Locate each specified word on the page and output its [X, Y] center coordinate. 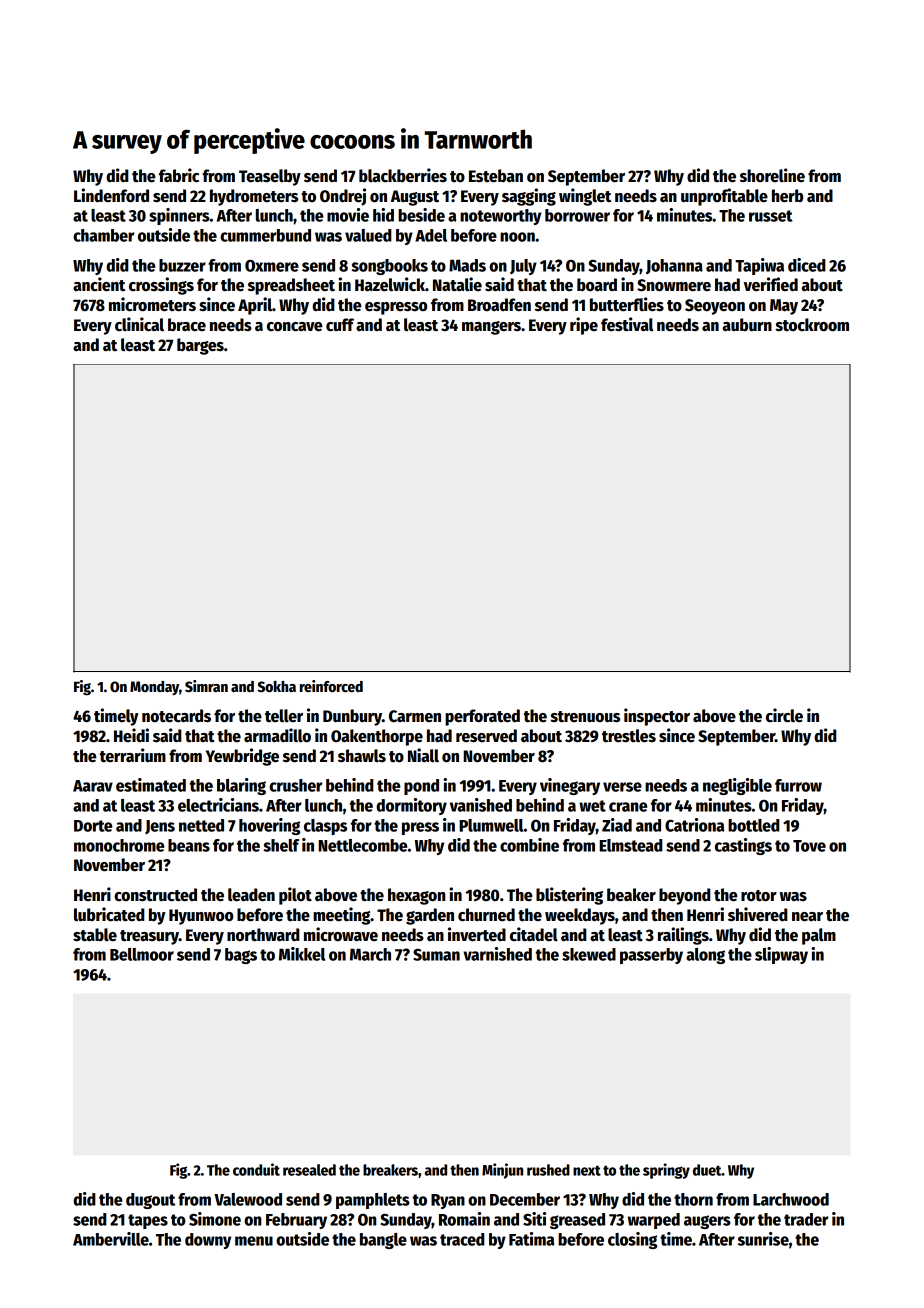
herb [787, 196]
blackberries [403, 175]
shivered [758, 914]
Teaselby [270, 177]
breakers [390, 1170]
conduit [256, 1169]
